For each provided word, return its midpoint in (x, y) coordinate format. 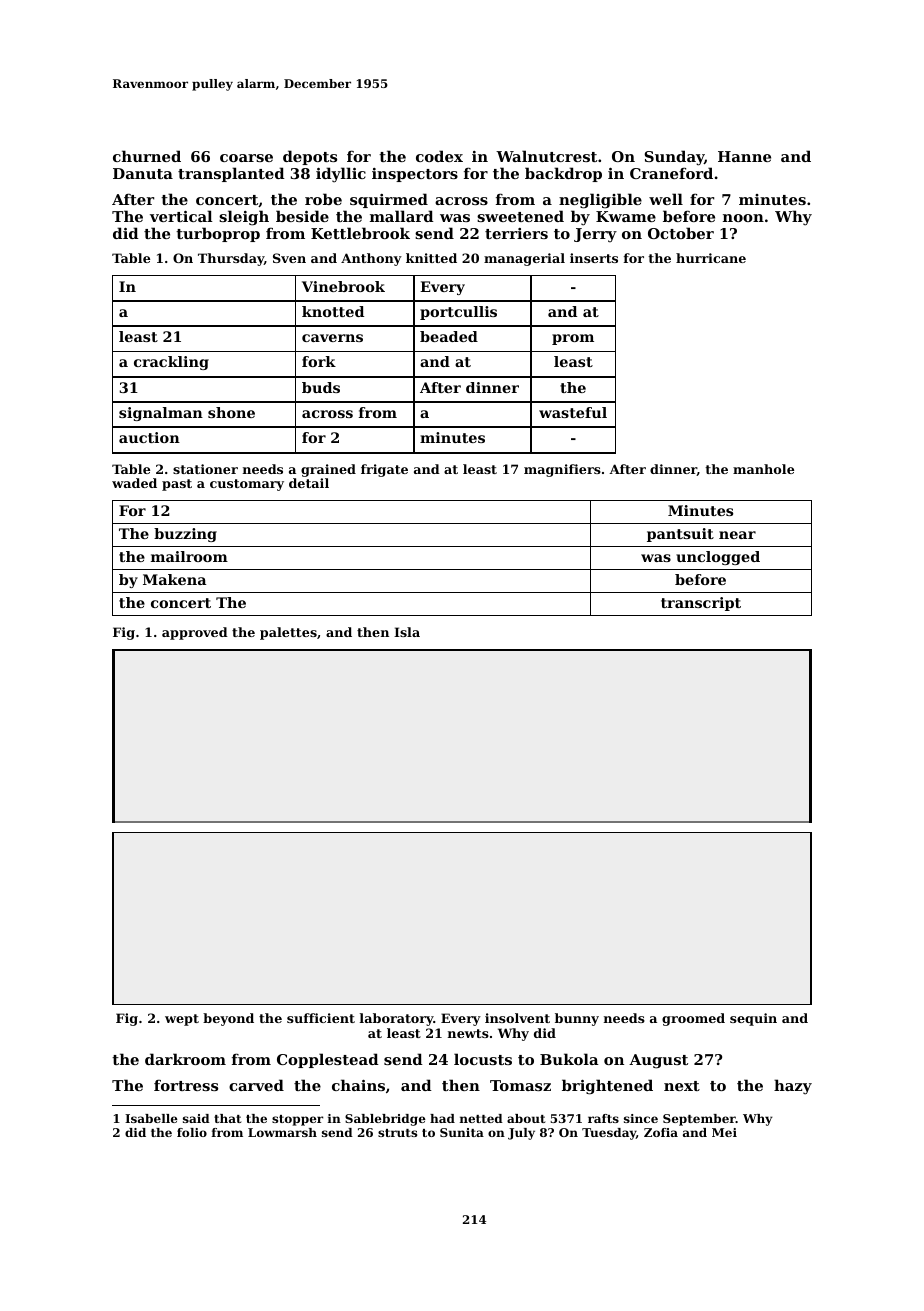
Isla (407, 632)
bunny (577, 1019)
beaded (449, 336)
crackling (171, 363)
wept (182, 1020)
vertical (181, 216)
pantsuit (680, 535)
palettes (288, 633)
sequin (753, 1019)
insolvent (517, 1018)
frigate (384, 470)
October (681, 233)
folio (192, 1132)
